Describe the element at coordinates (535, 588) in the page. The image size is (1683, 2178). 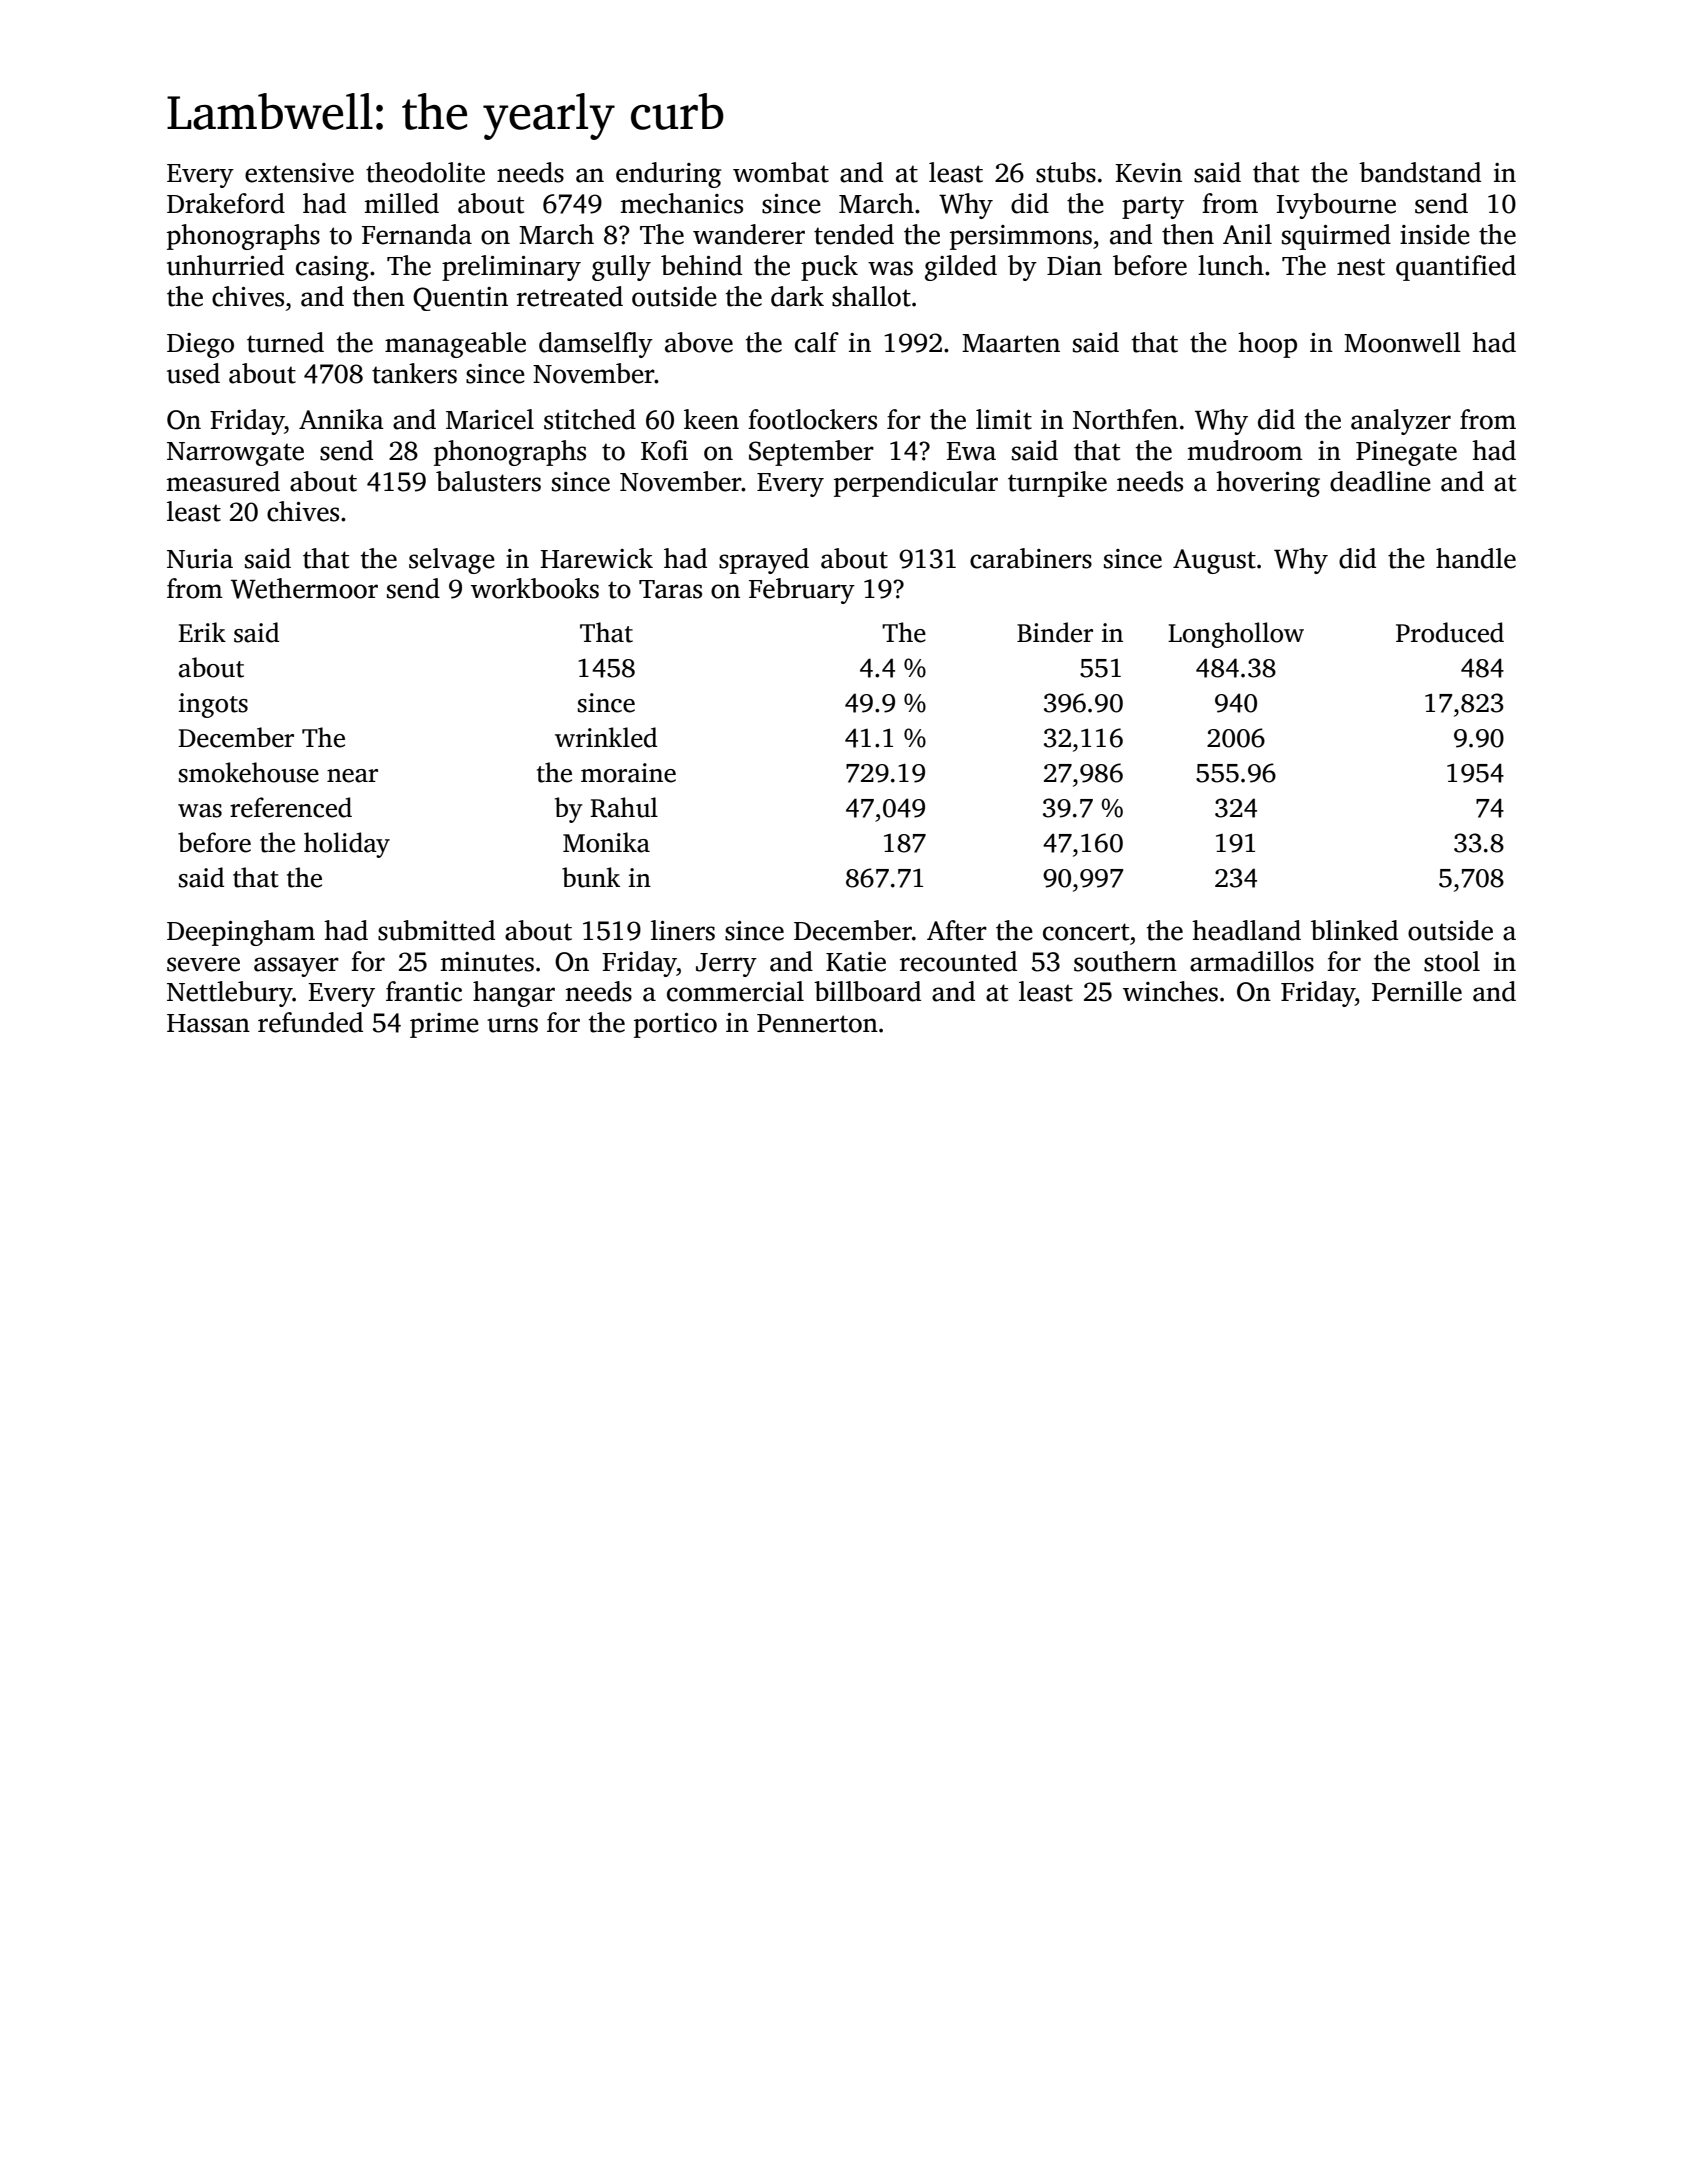
I see `workbooks` at that location.
